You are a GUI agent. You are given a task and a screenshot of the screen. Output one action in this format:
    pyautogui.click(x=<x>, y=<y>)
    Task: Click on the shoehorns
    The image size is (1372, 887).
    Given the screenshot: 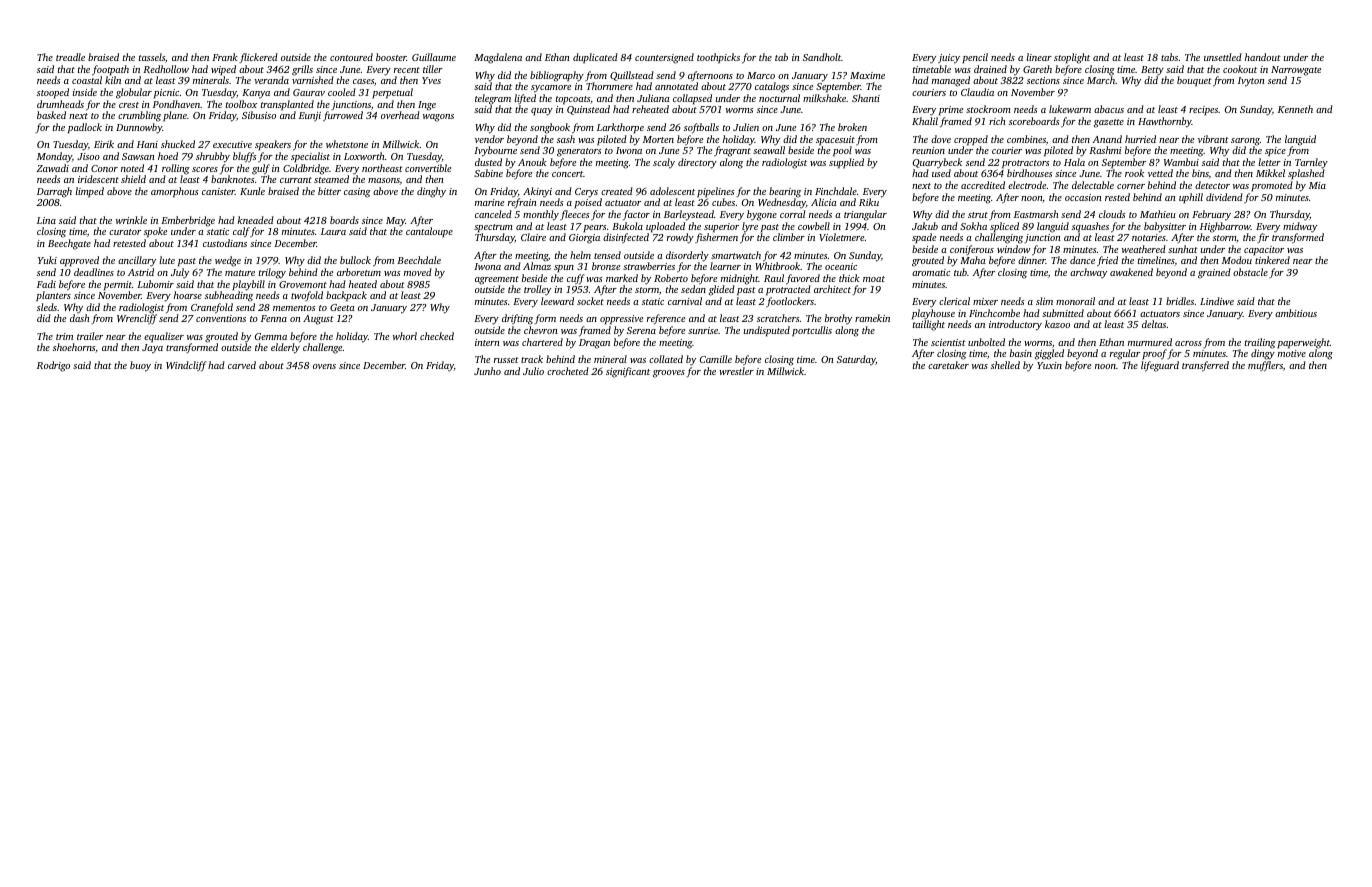 What is the action you would take?
    pyautogui.click(x=74, y=347)
